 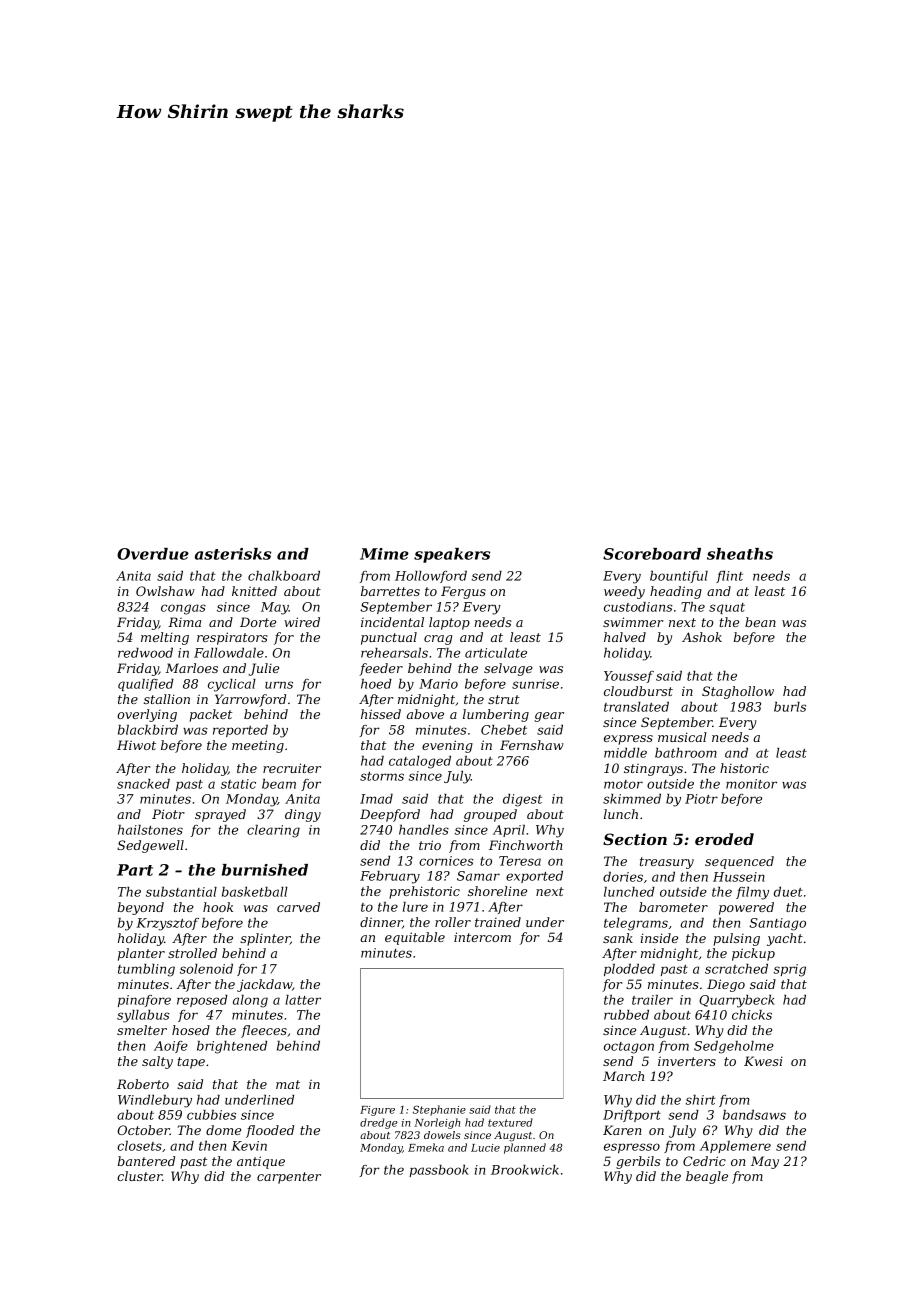 I want to click on hoed, so click(x=376, y=684).
